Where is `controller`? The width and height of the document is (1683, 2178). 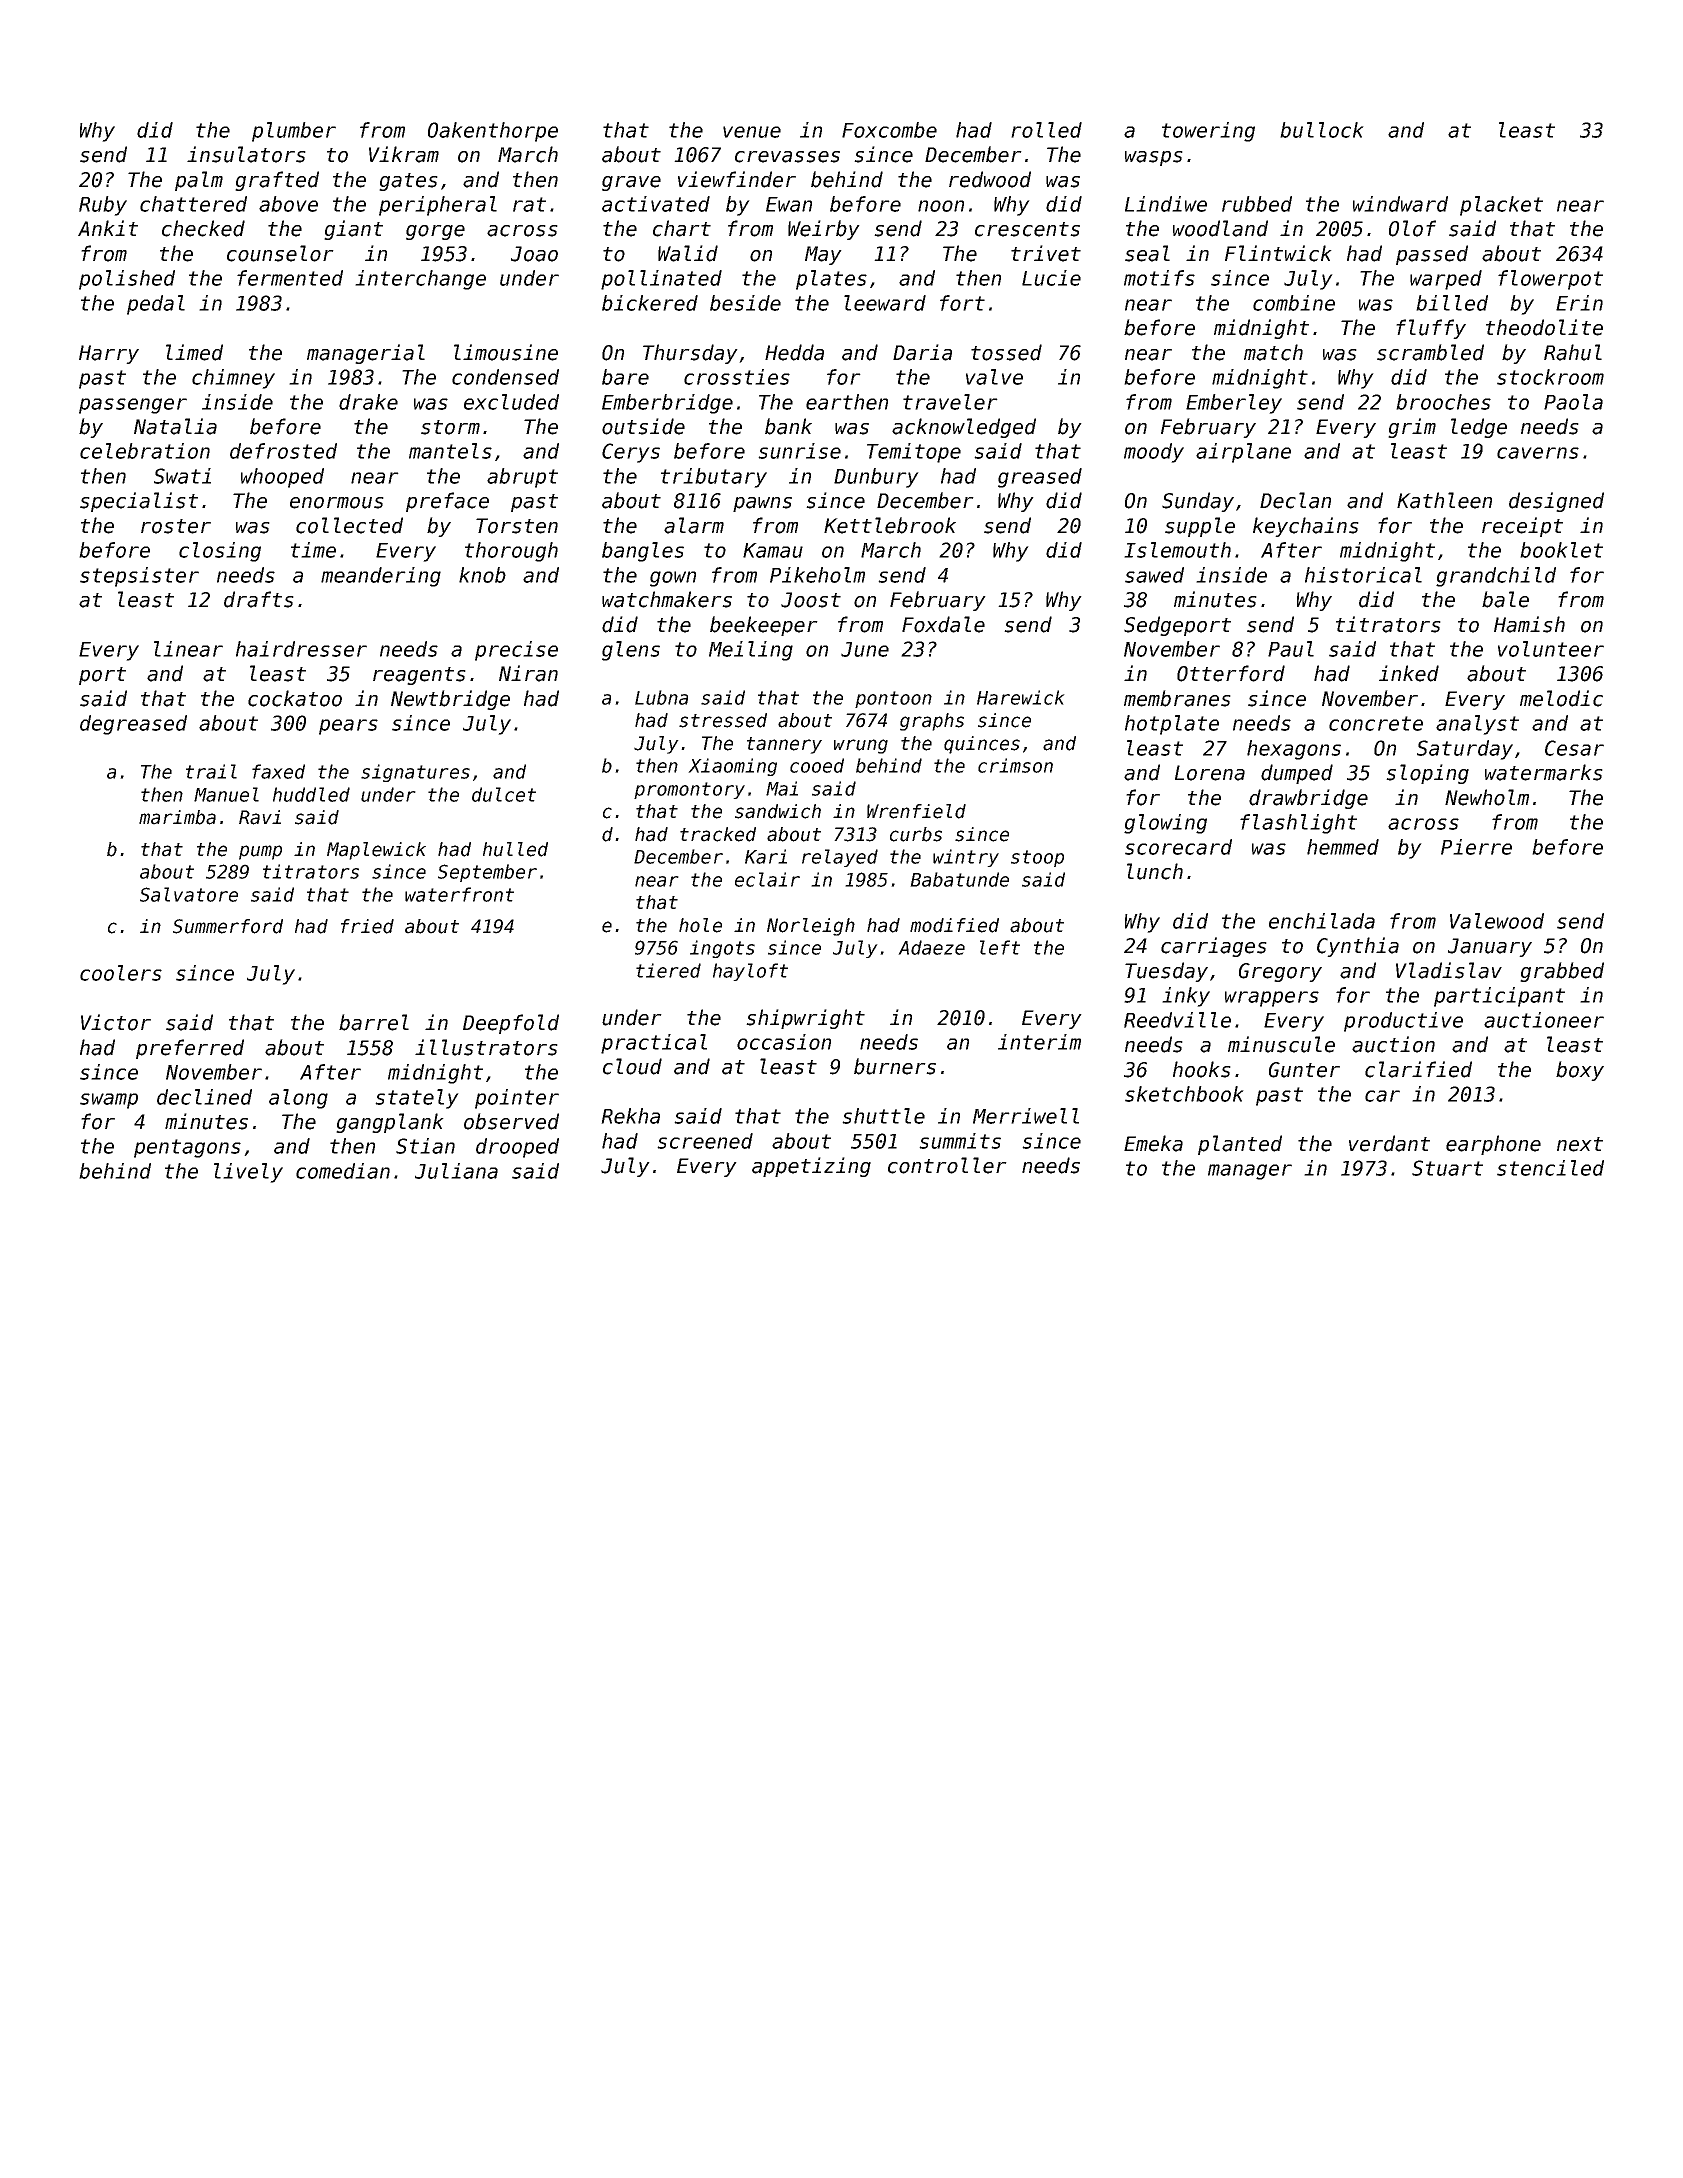 controller is located at coordinates (947, 1165).
